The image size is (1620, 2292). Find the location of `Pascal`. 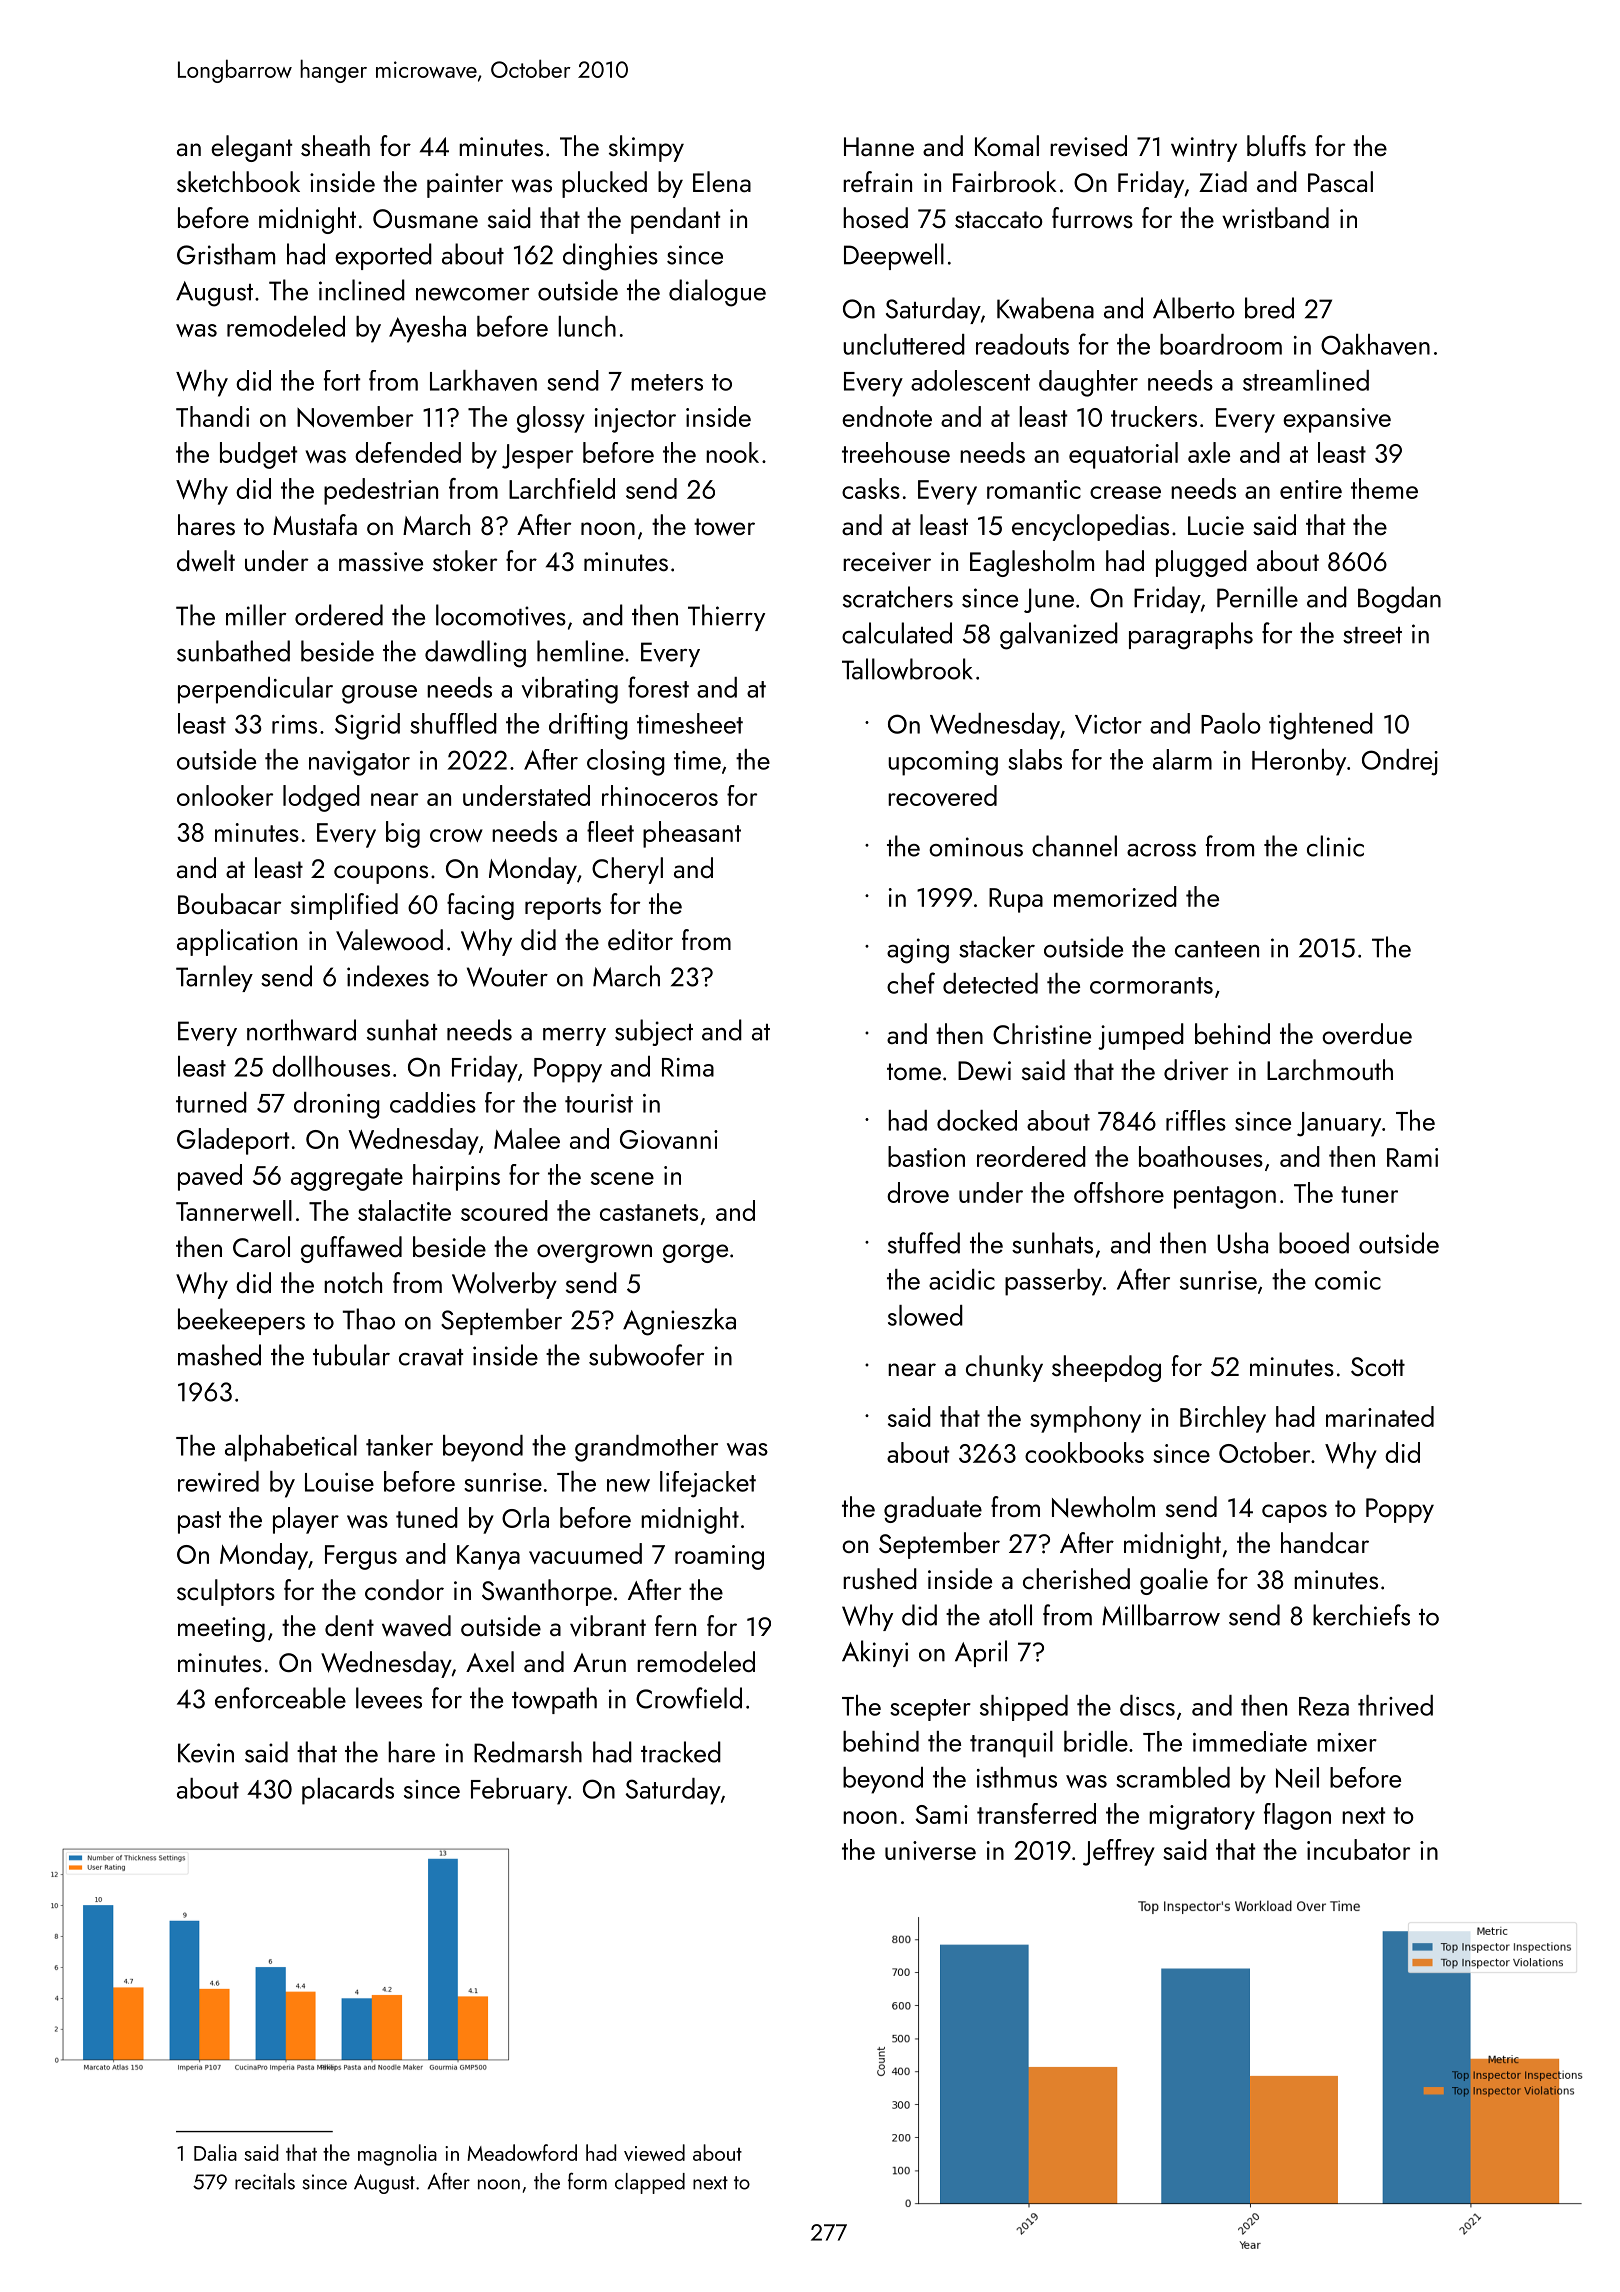

Pascal is located at coordinates (1340, 181).
